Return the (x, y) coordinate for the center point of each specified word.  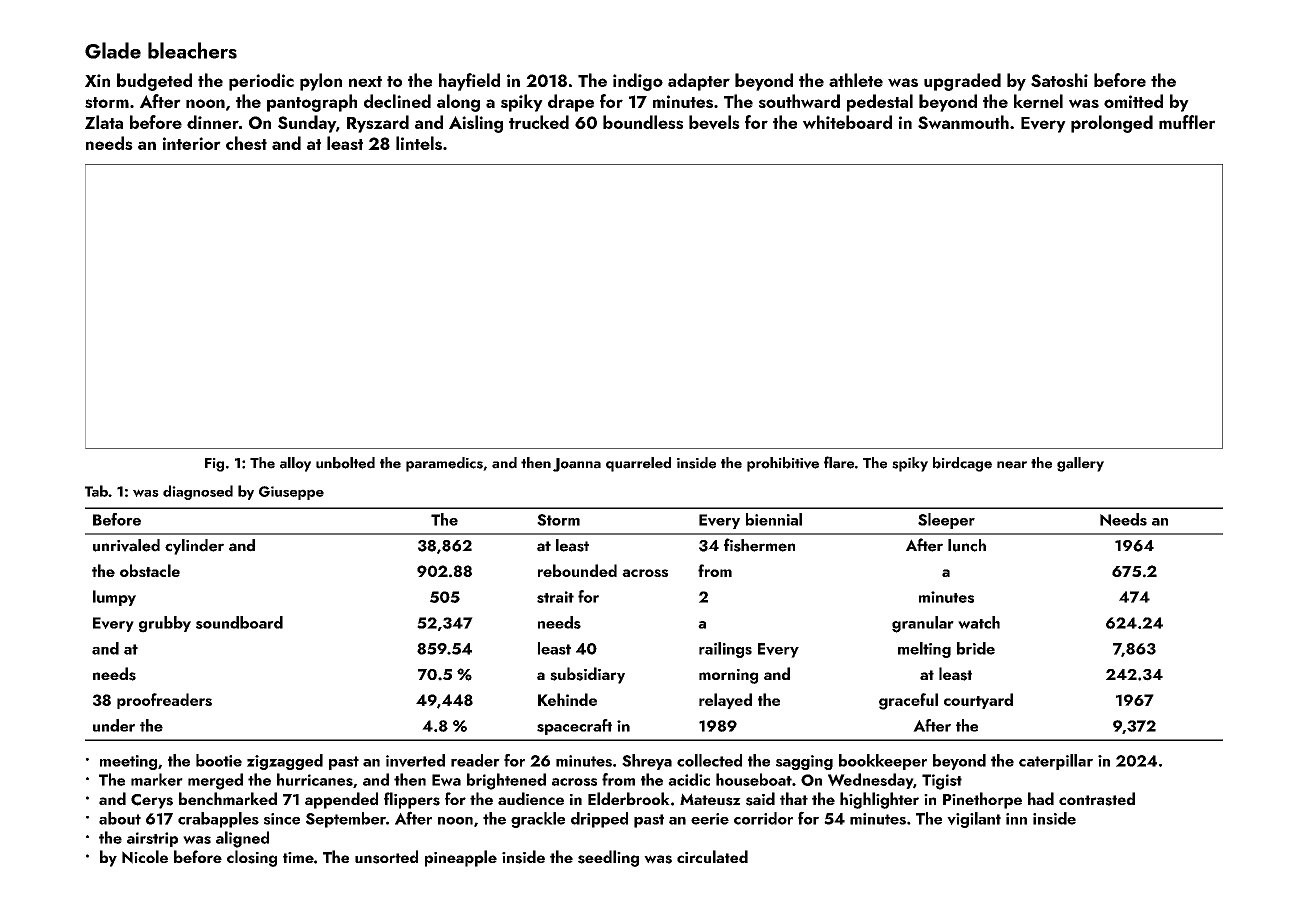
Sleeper (946, 521)
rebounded (577, 570)
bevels (714, 122)
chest (246, 143)
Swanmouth (963, 122)
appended (341, 800)
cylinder (194, 547)
